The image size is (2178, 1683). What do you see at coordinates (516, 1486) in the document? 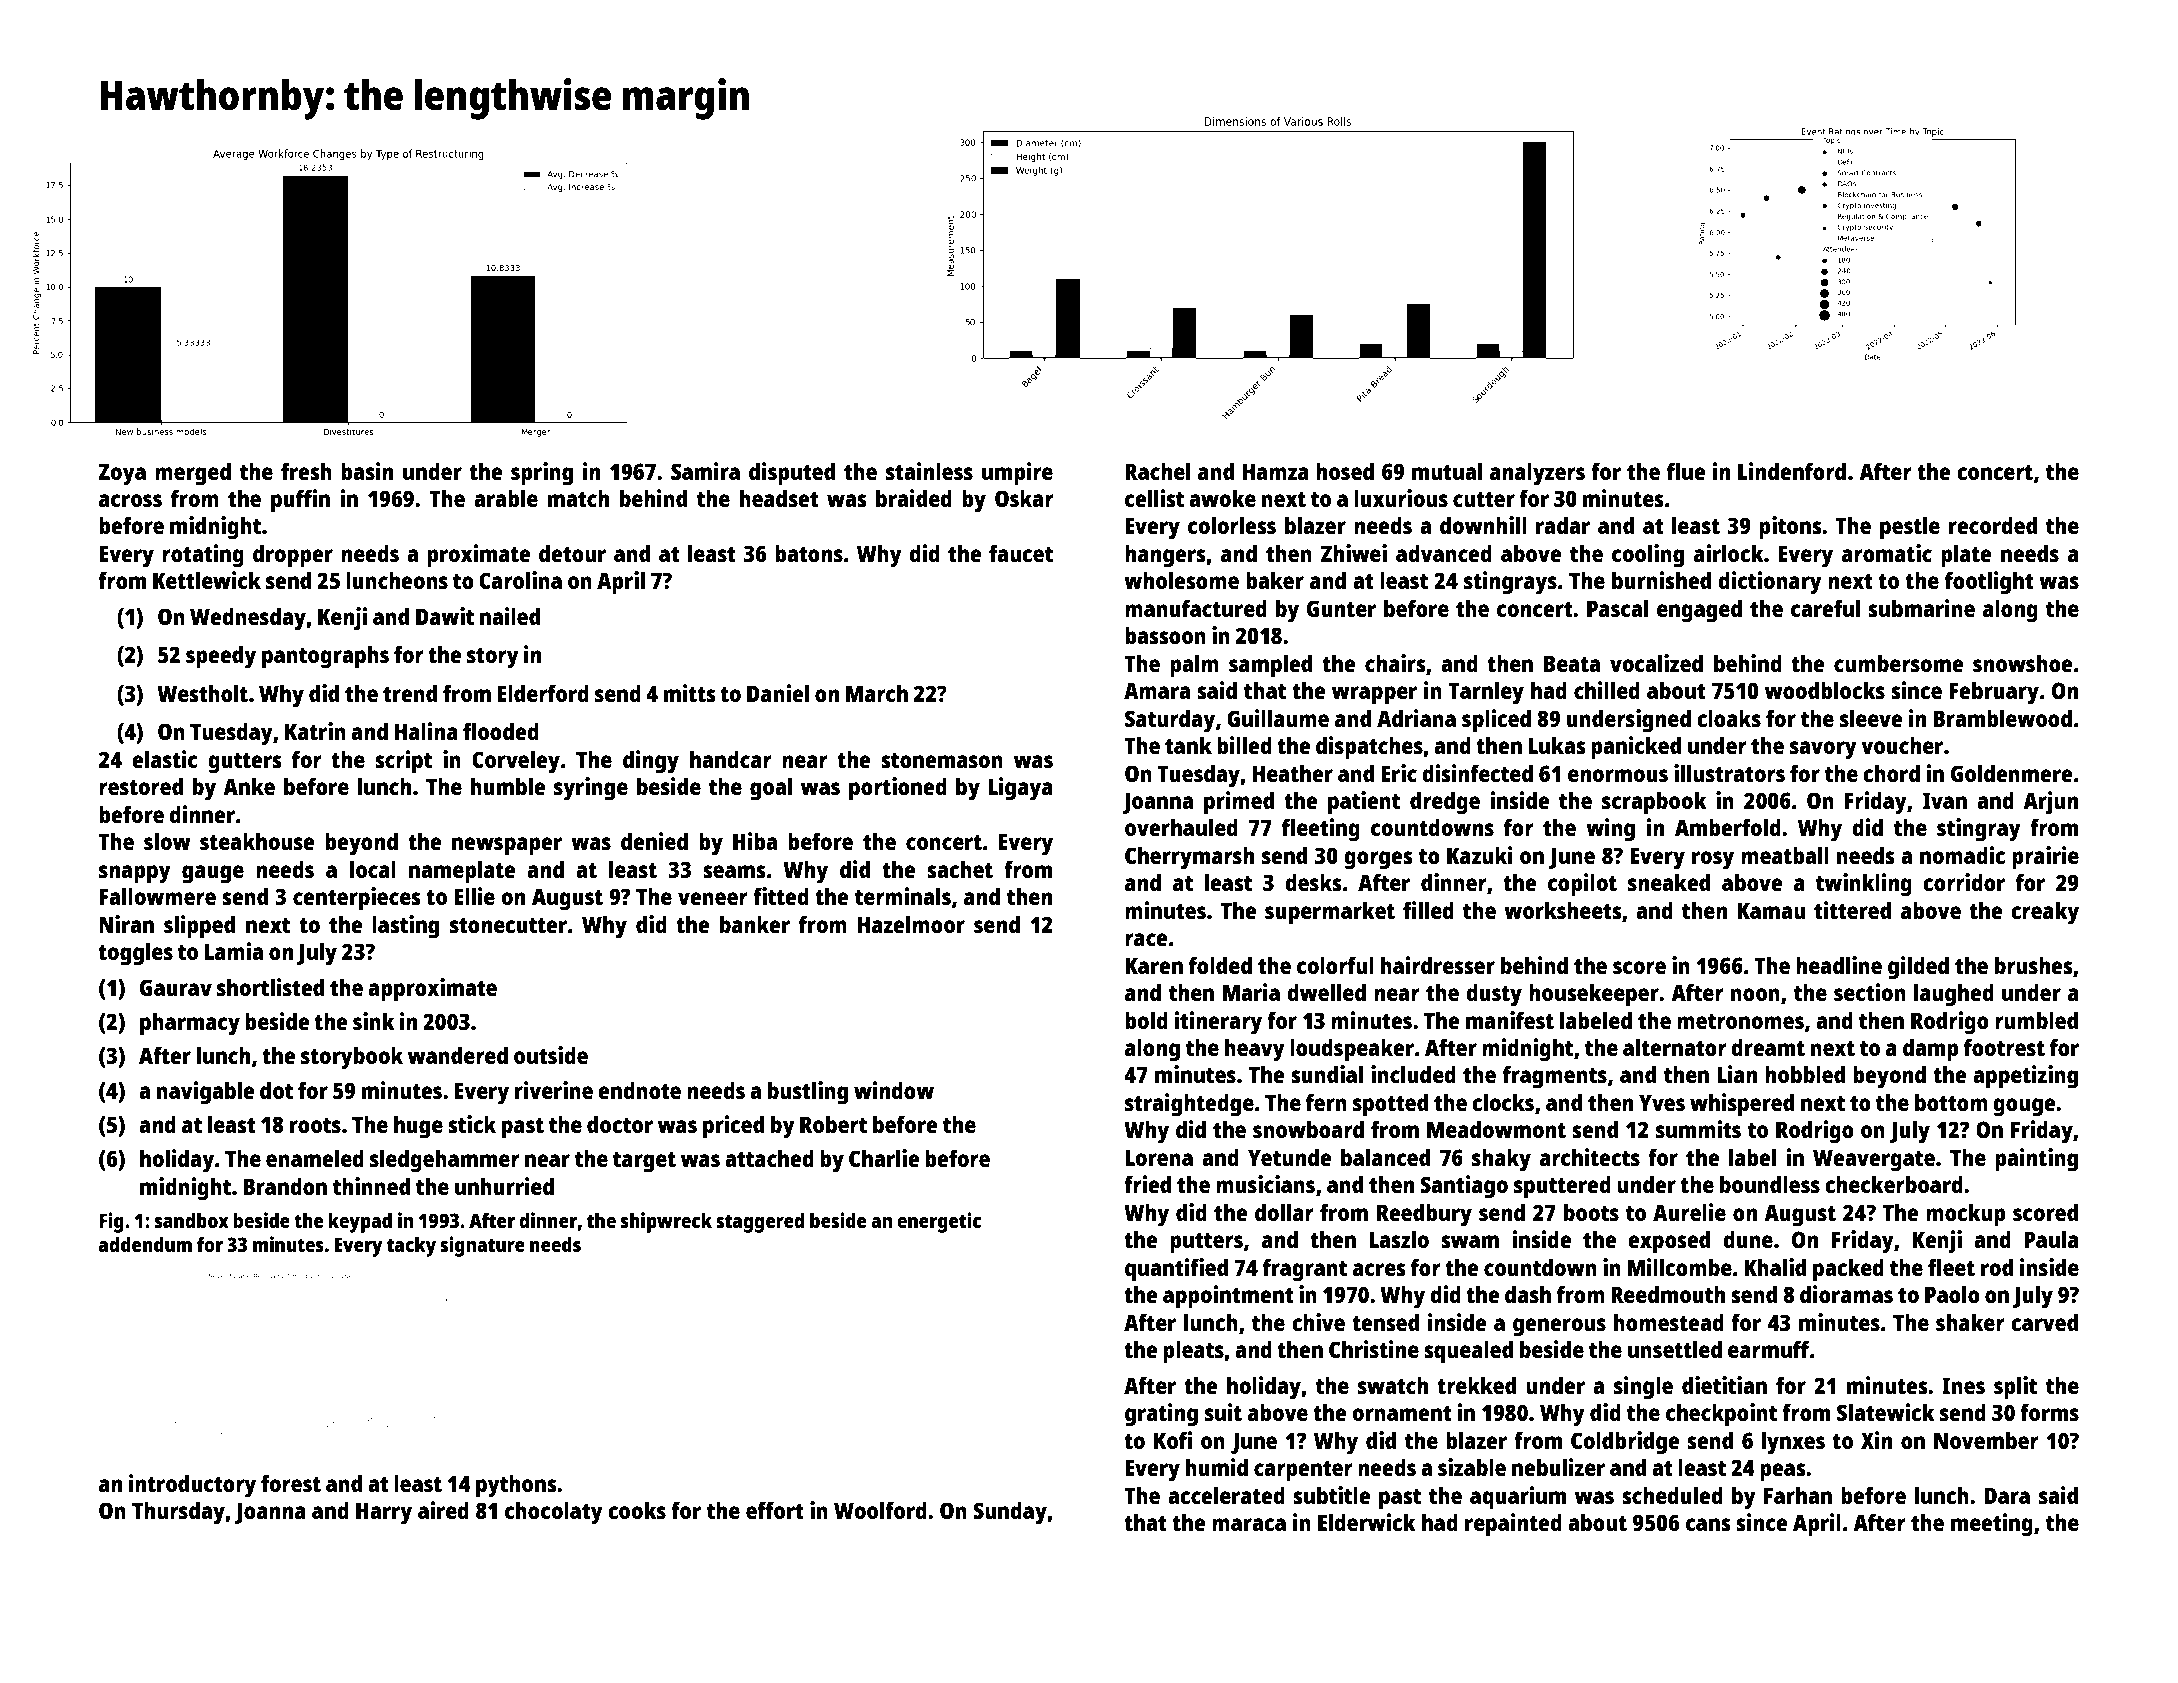
I see `pythons` at bounding box center [516, 1486].
